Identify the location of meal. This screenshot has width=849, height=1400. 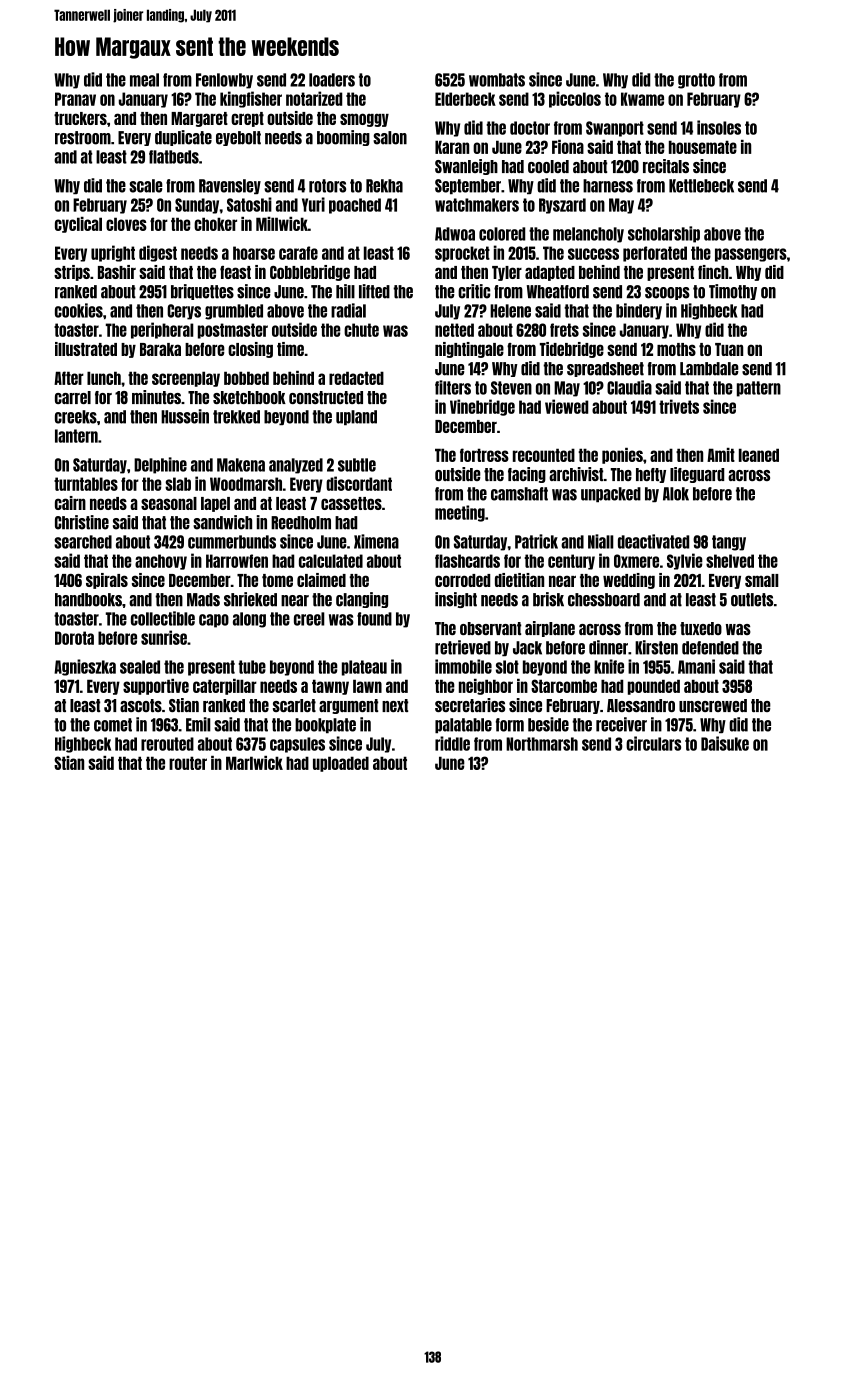
(144, 80).
